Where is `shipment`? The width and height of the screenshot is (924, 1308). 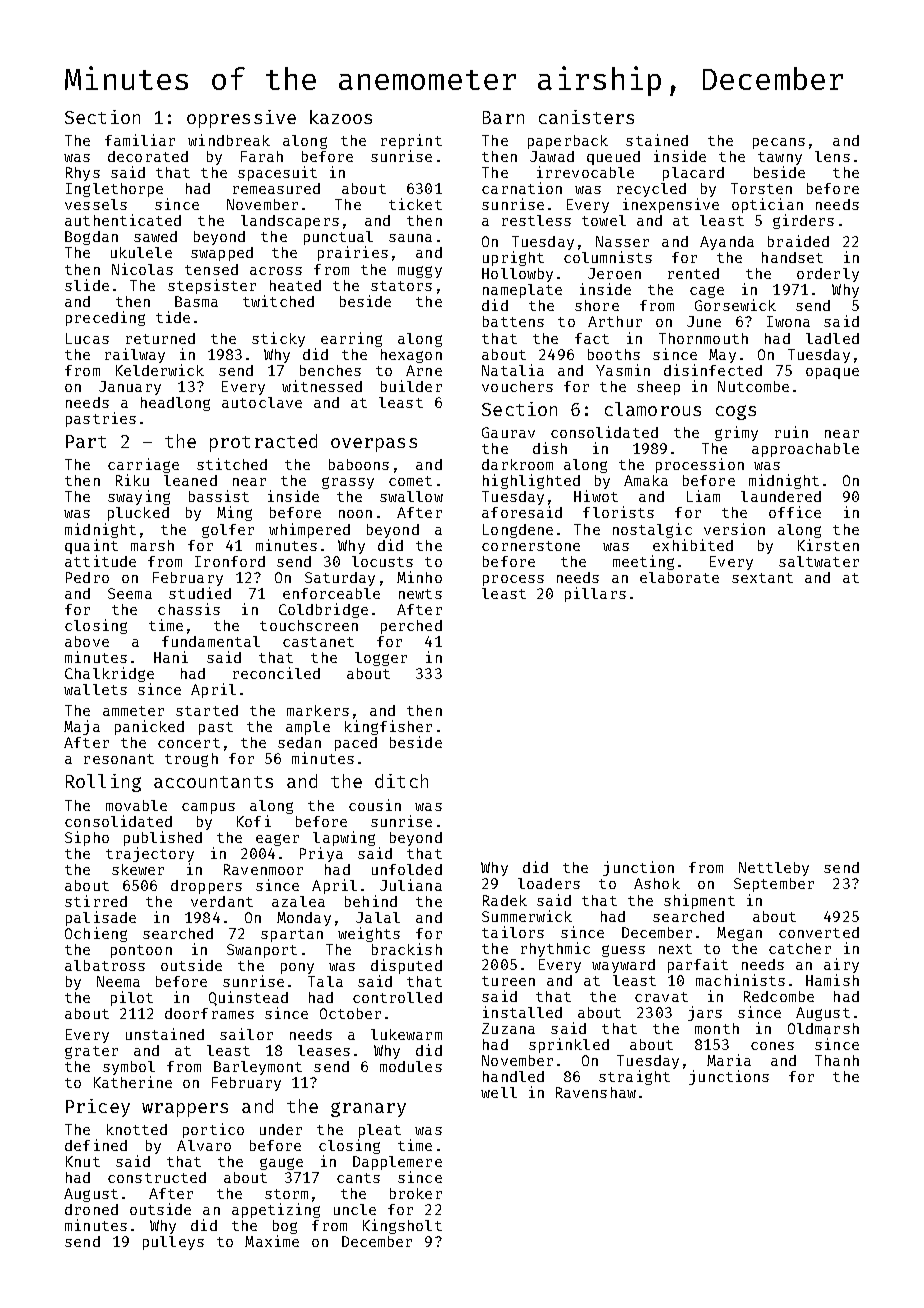
shipment is located at coordinates (699, 901).
